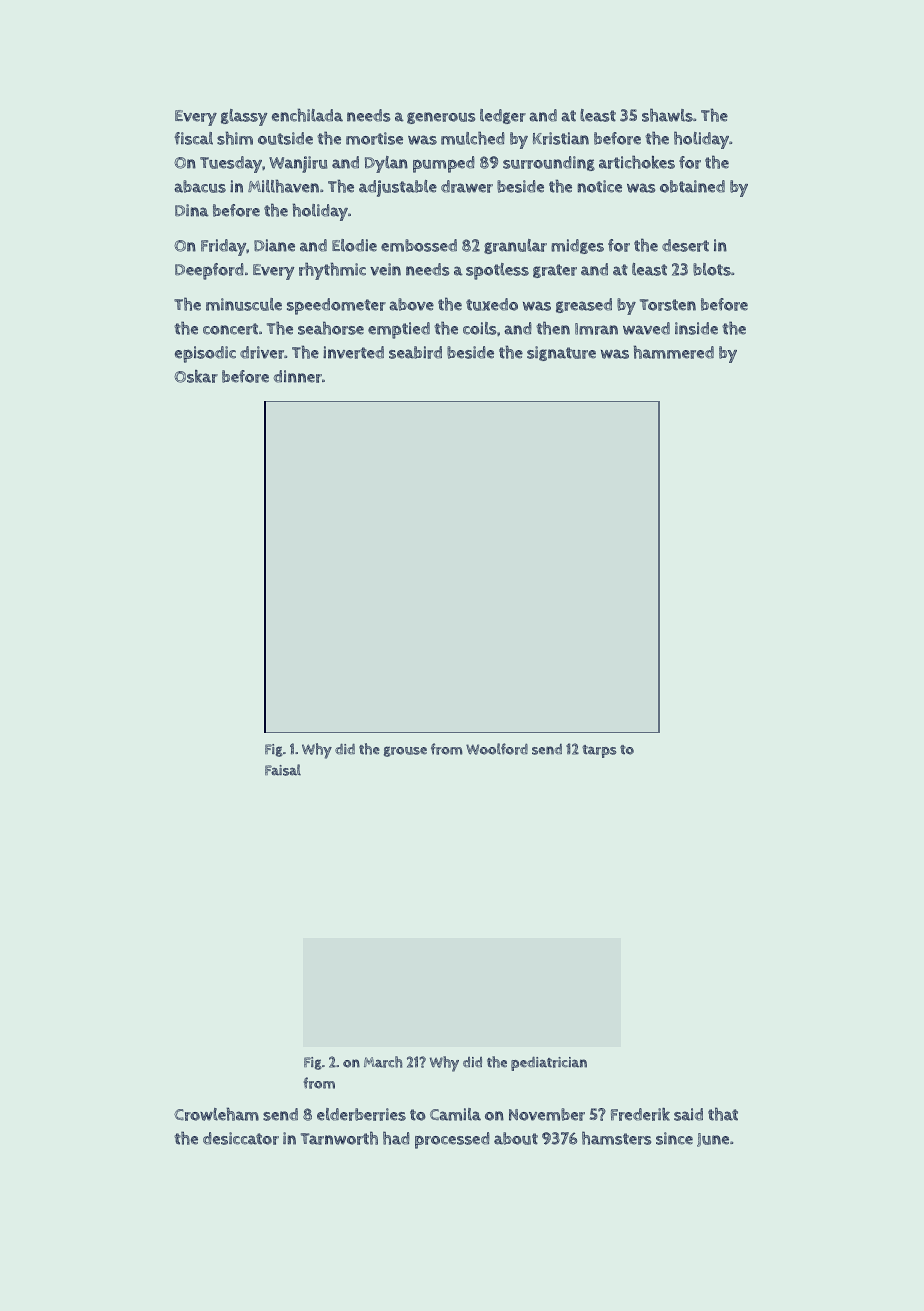  I want to click on outside, so click(285, 138).
